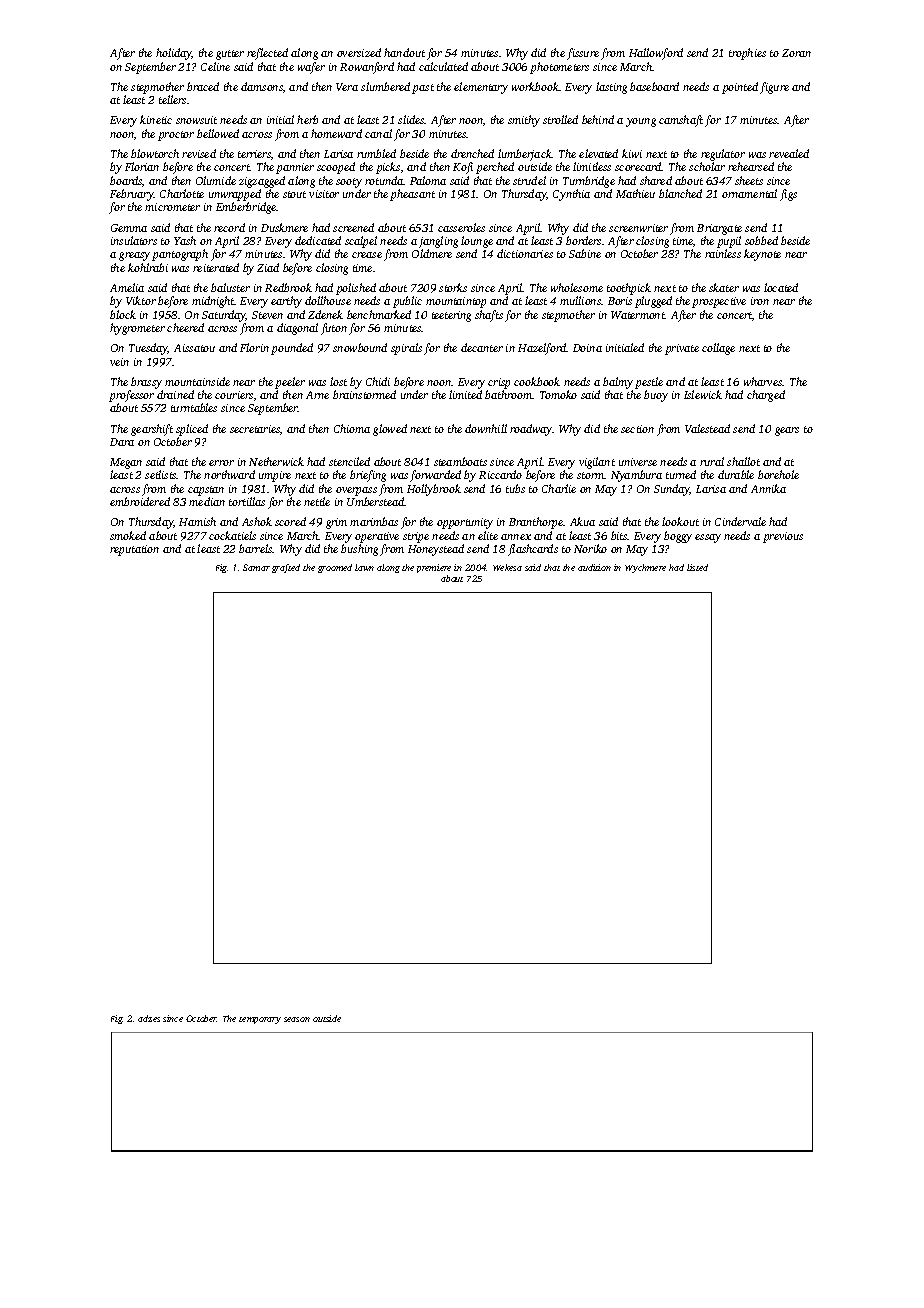  I want to click on Hallowford, so click(656, 54).
